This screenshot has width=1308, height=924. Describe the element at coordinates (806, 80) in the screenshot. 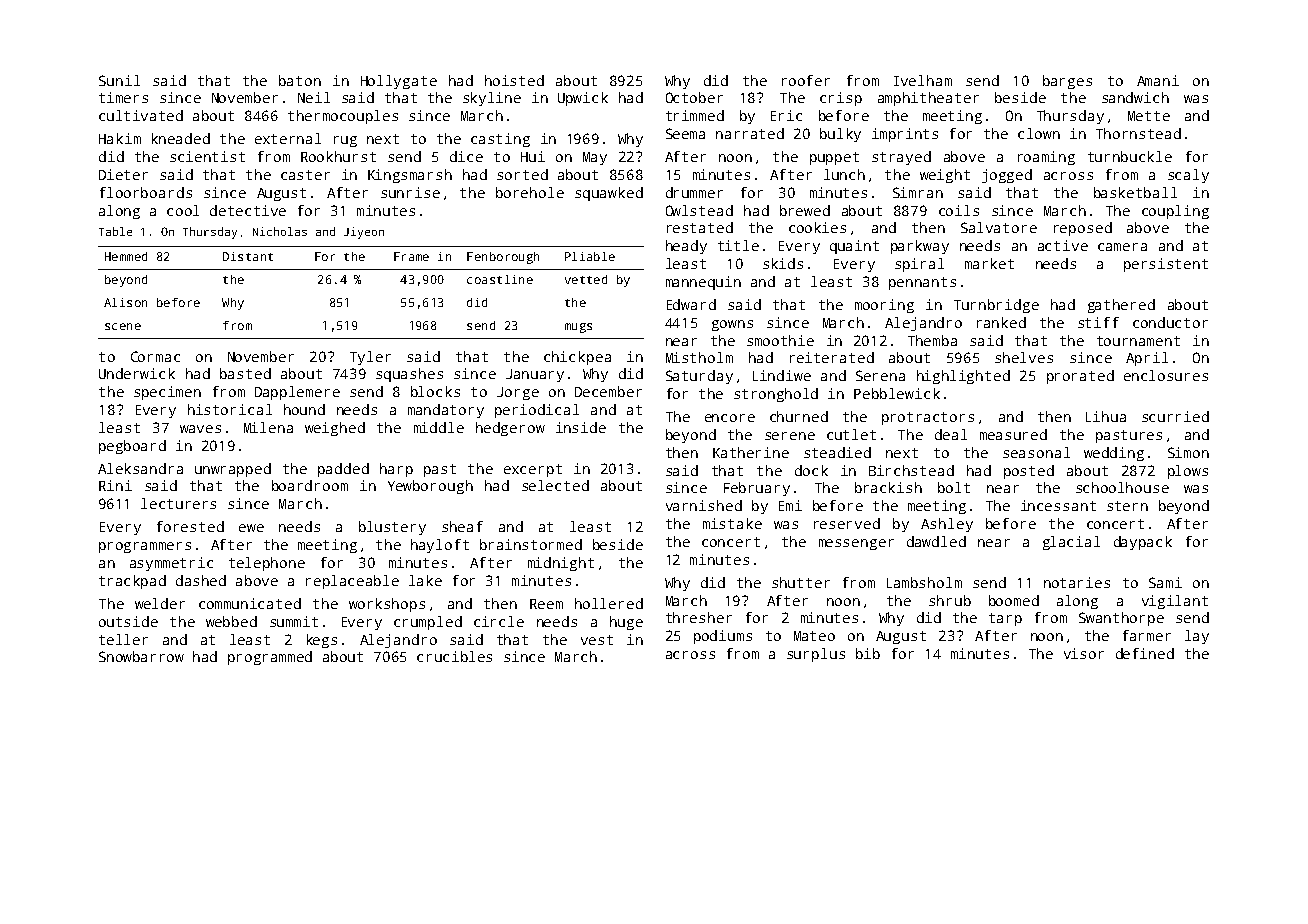

I see `roofer` at that location.
